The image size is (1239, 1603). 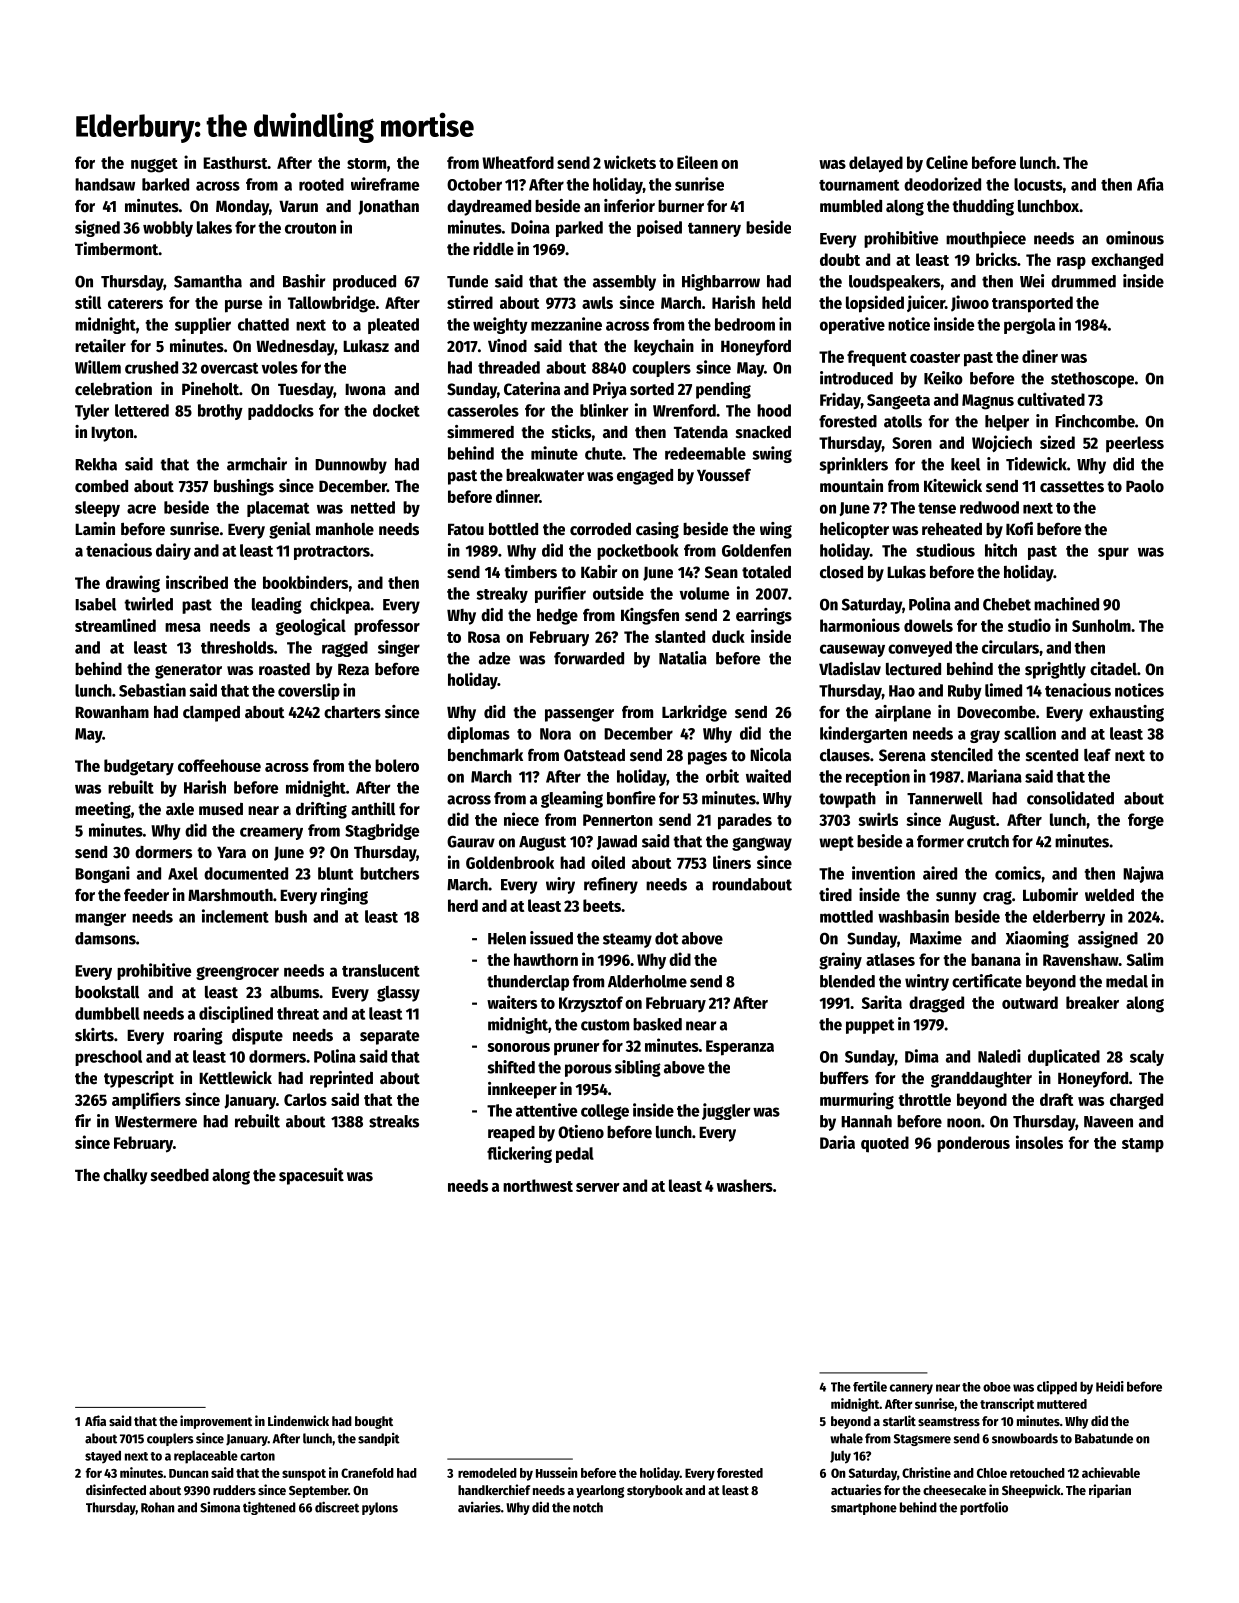 What do you see at coordinates (487, 1473) in the image?
I see `remodeled` at bounding box center [487, 1473].
